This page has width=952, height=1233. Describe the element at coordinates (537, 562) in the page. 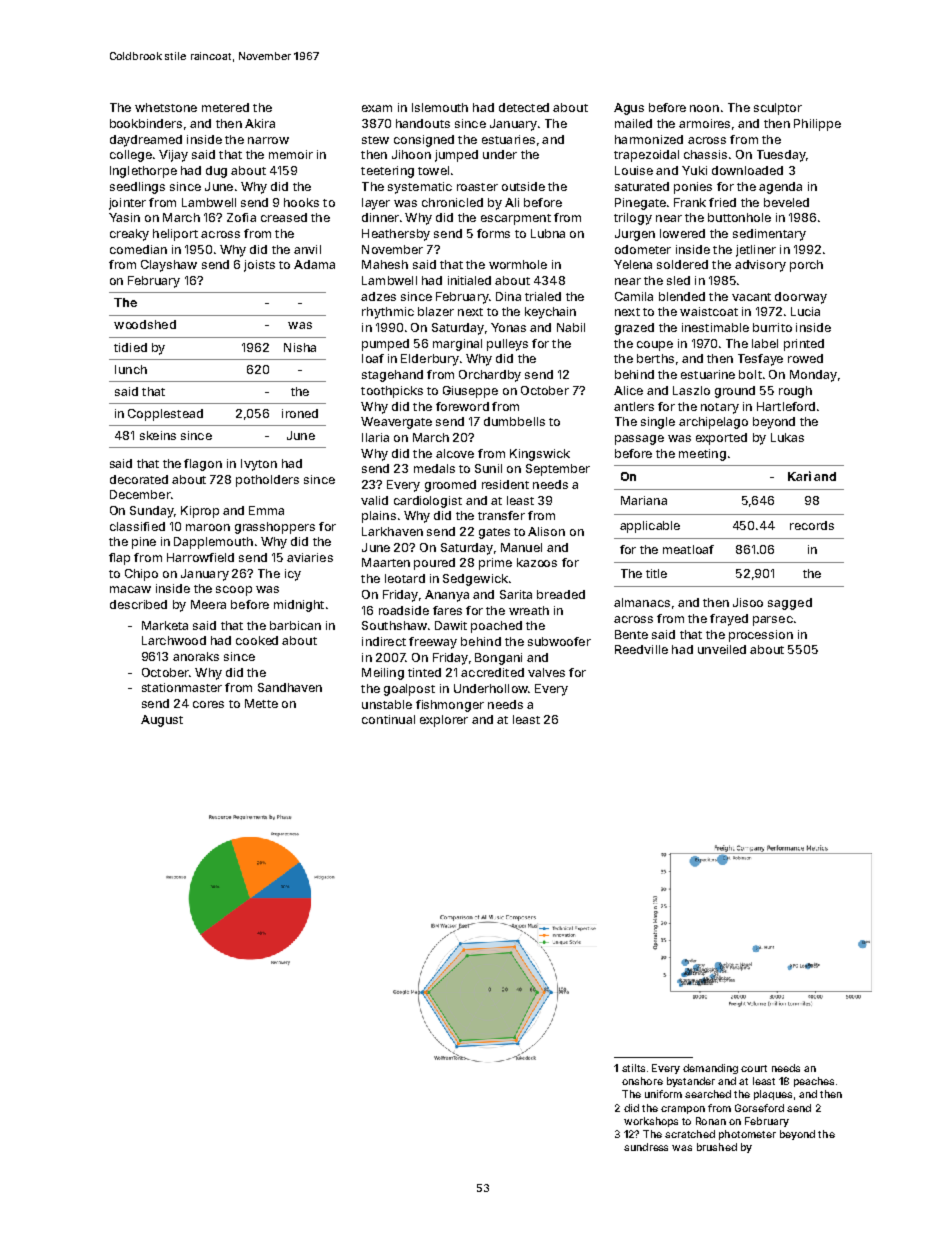

I see `kazoos` at that location.
